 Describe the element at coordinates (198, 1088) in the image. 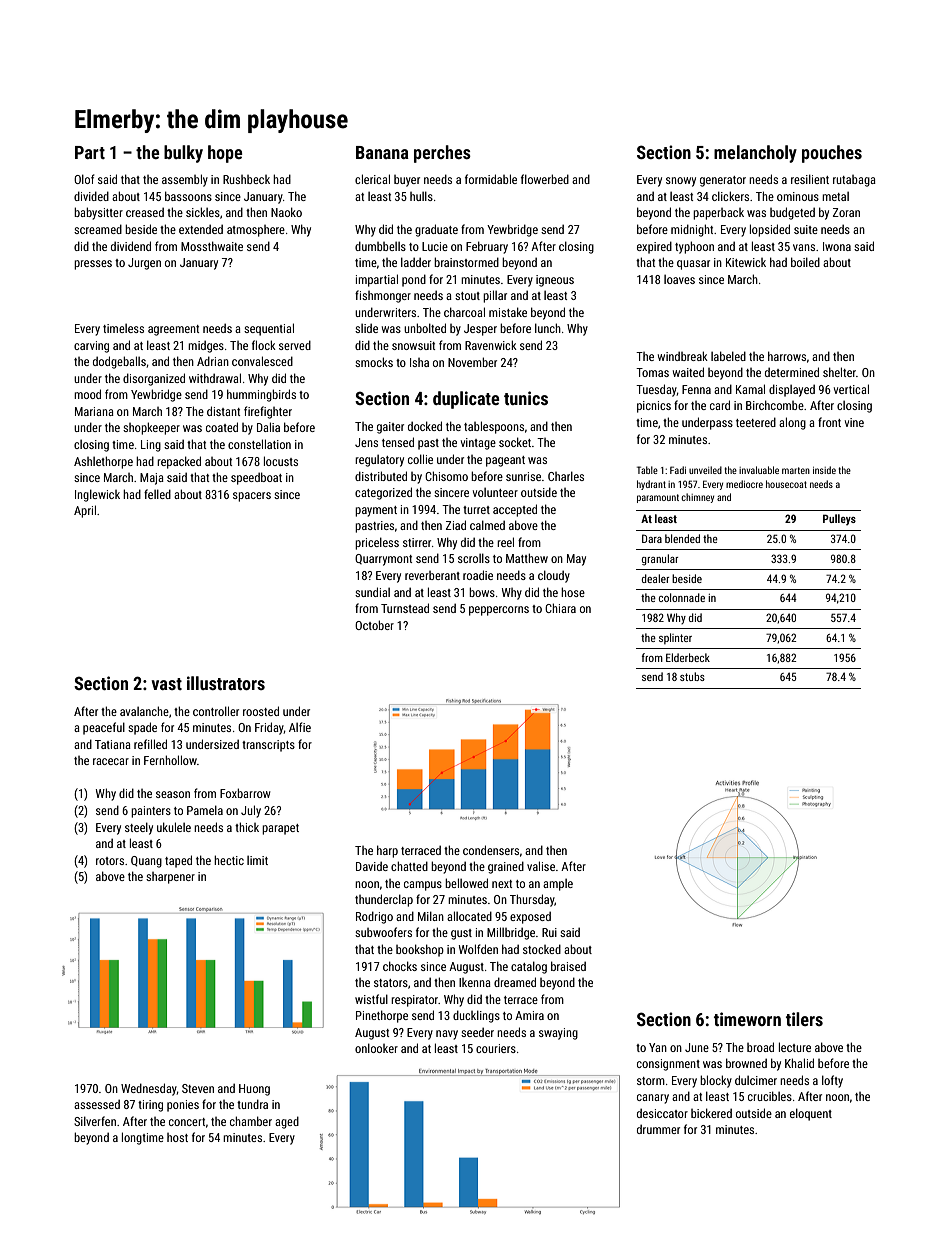

I see `Steven` at that location.
